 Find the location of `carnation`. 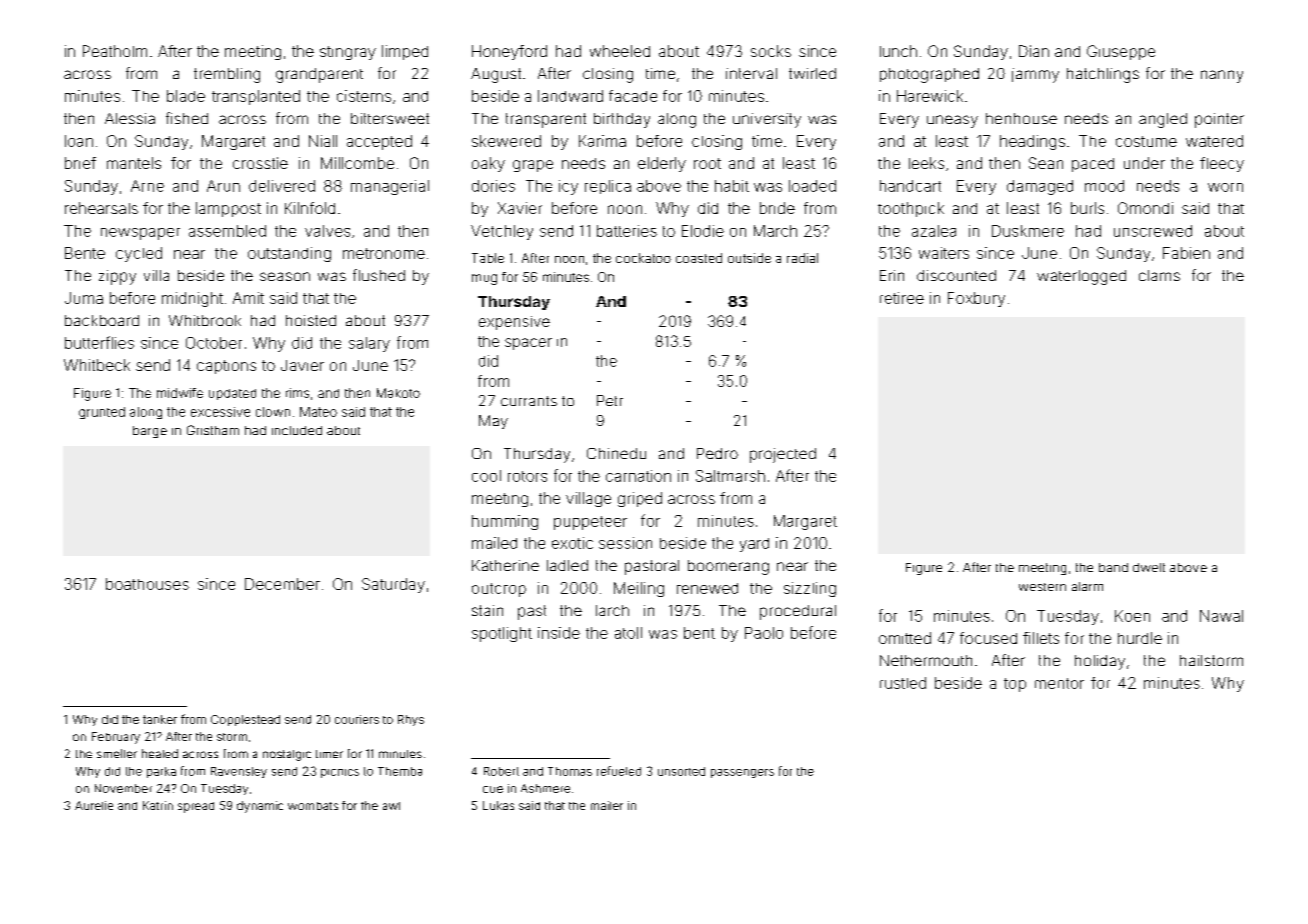

carnation is located at coordinates (638, 476).
